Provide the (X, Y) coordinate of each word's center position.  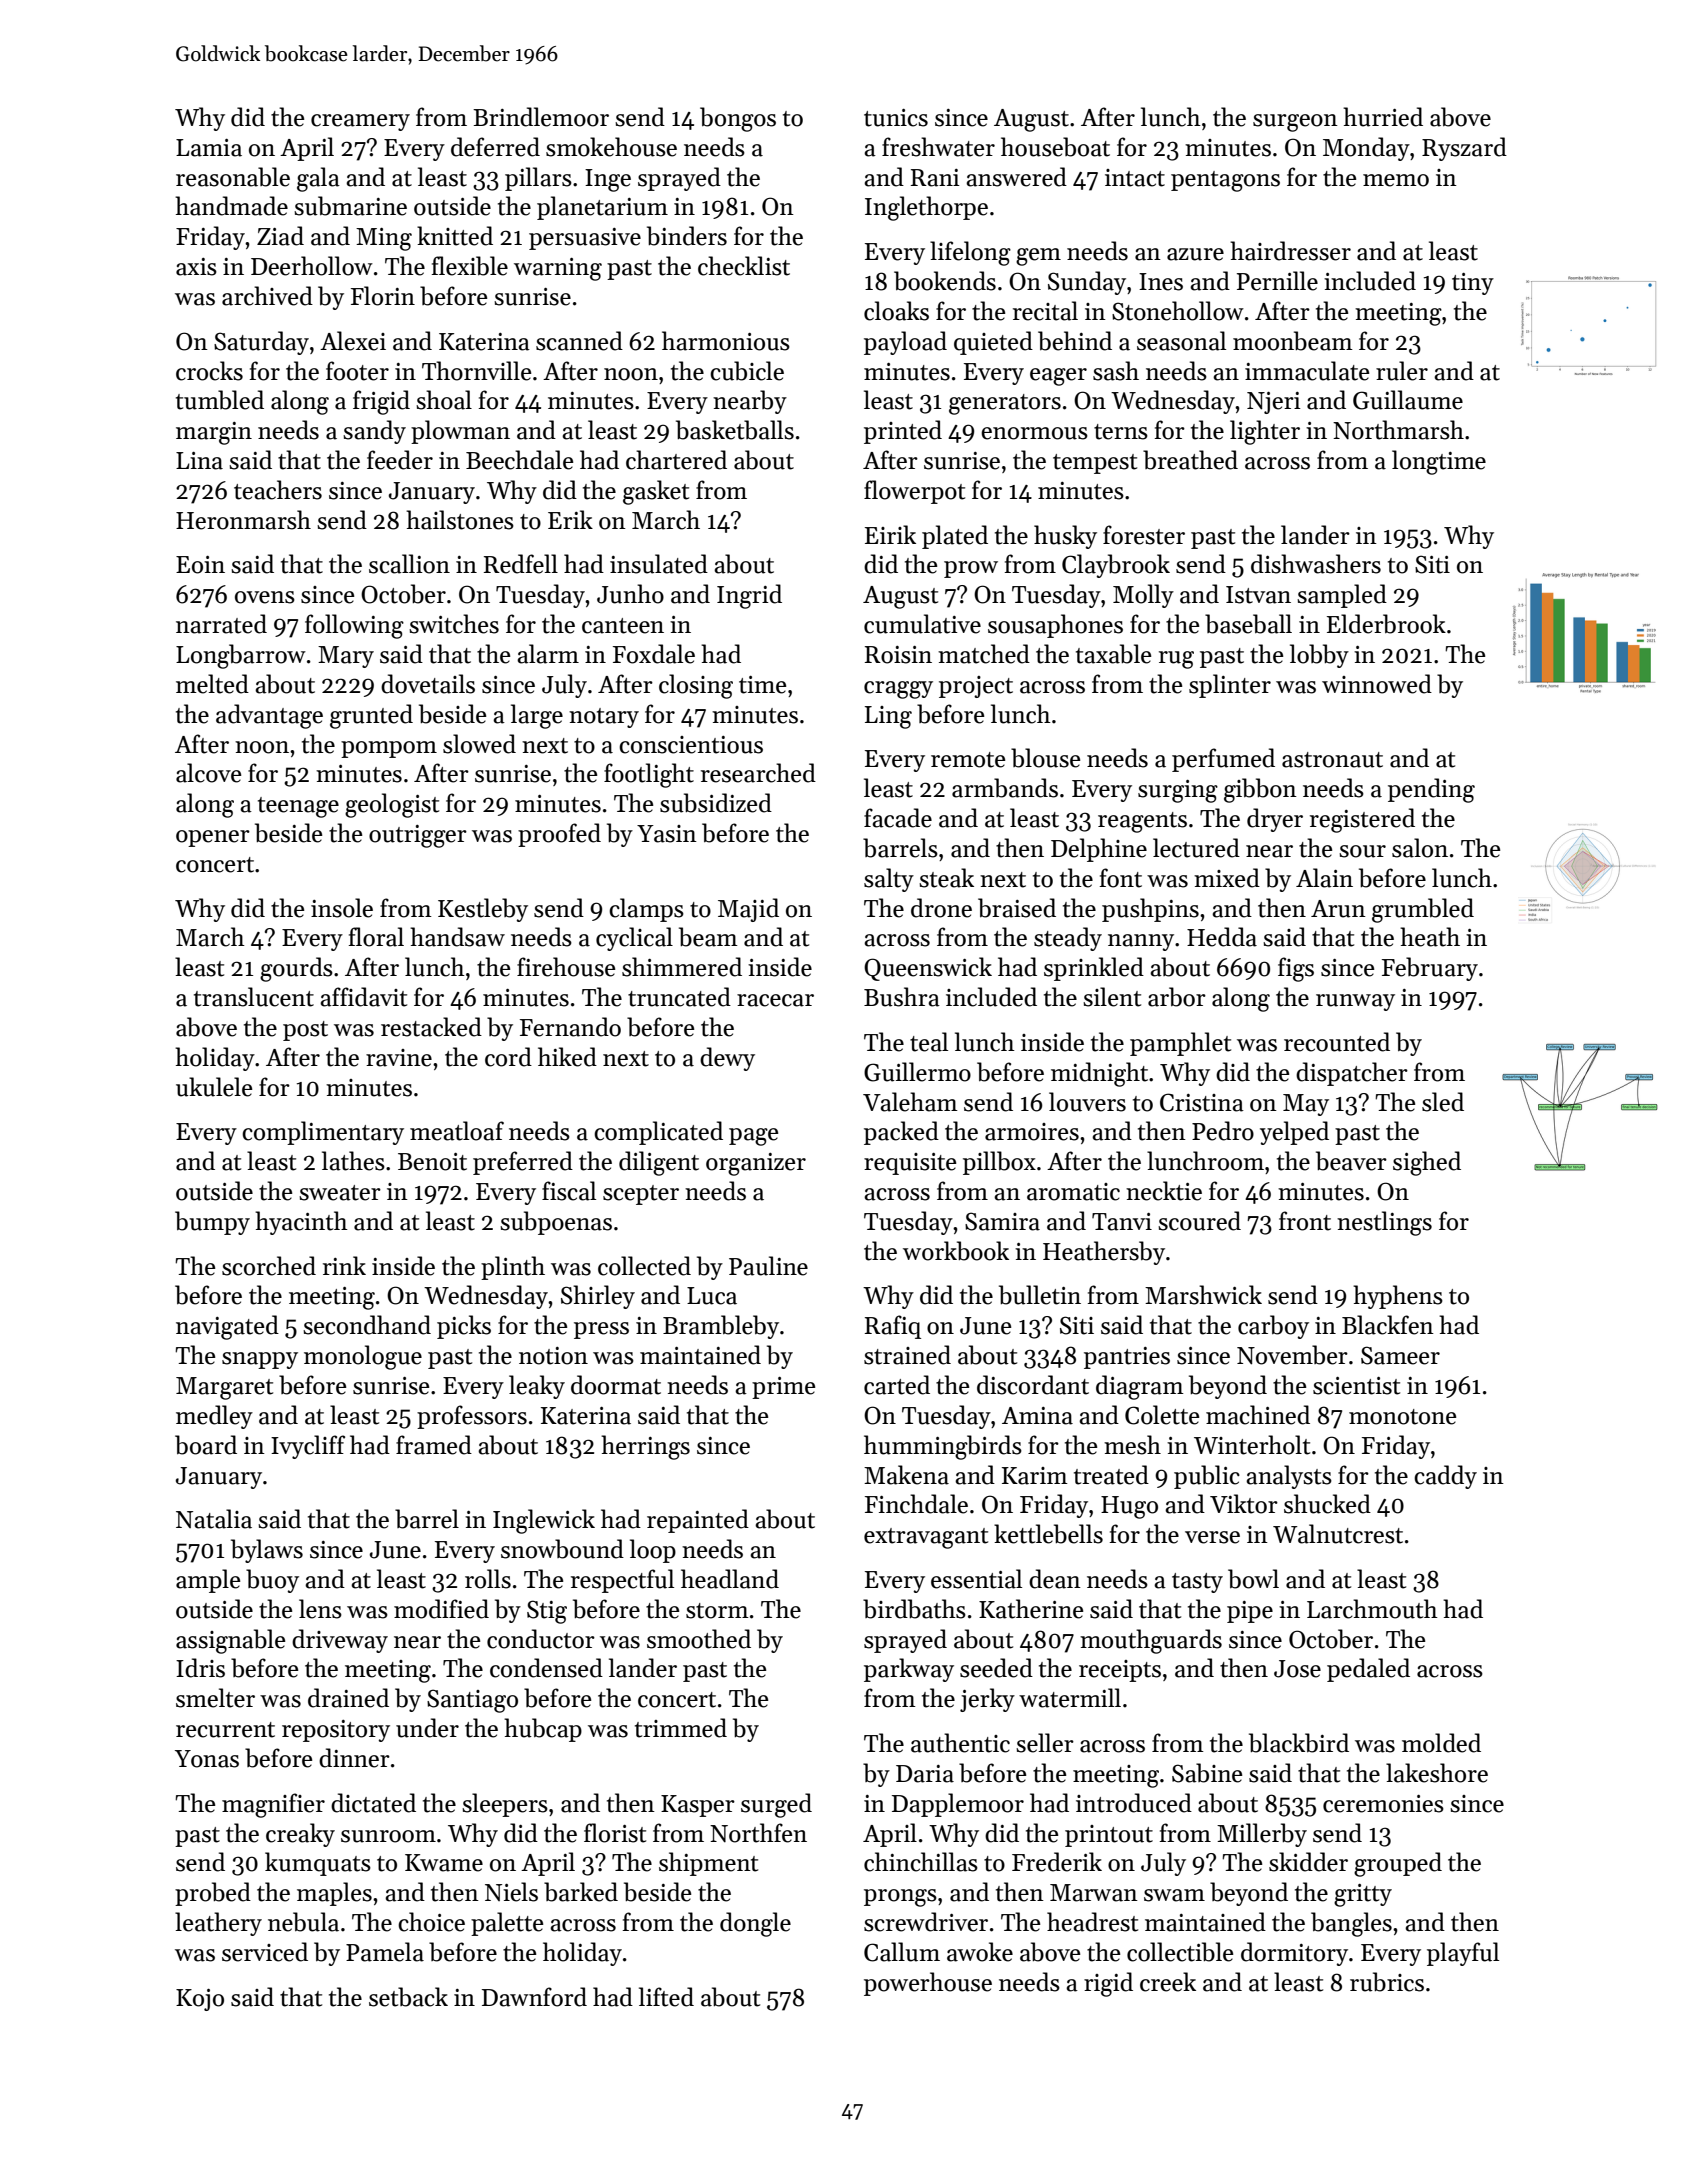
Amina (1037, 1416)
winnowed (1377, 684)
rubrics (1387, 1982)
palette (507, 1924)
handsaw (457, 937)
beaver (1351, 1161)
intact (1135, 178)
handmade (231, 206)
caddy (1445, 1477)
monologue (363, 1357)
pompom (389, 749)
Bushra (902, 997)
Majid (748, 910)
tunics (896, 118)
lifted (666, 1997)
